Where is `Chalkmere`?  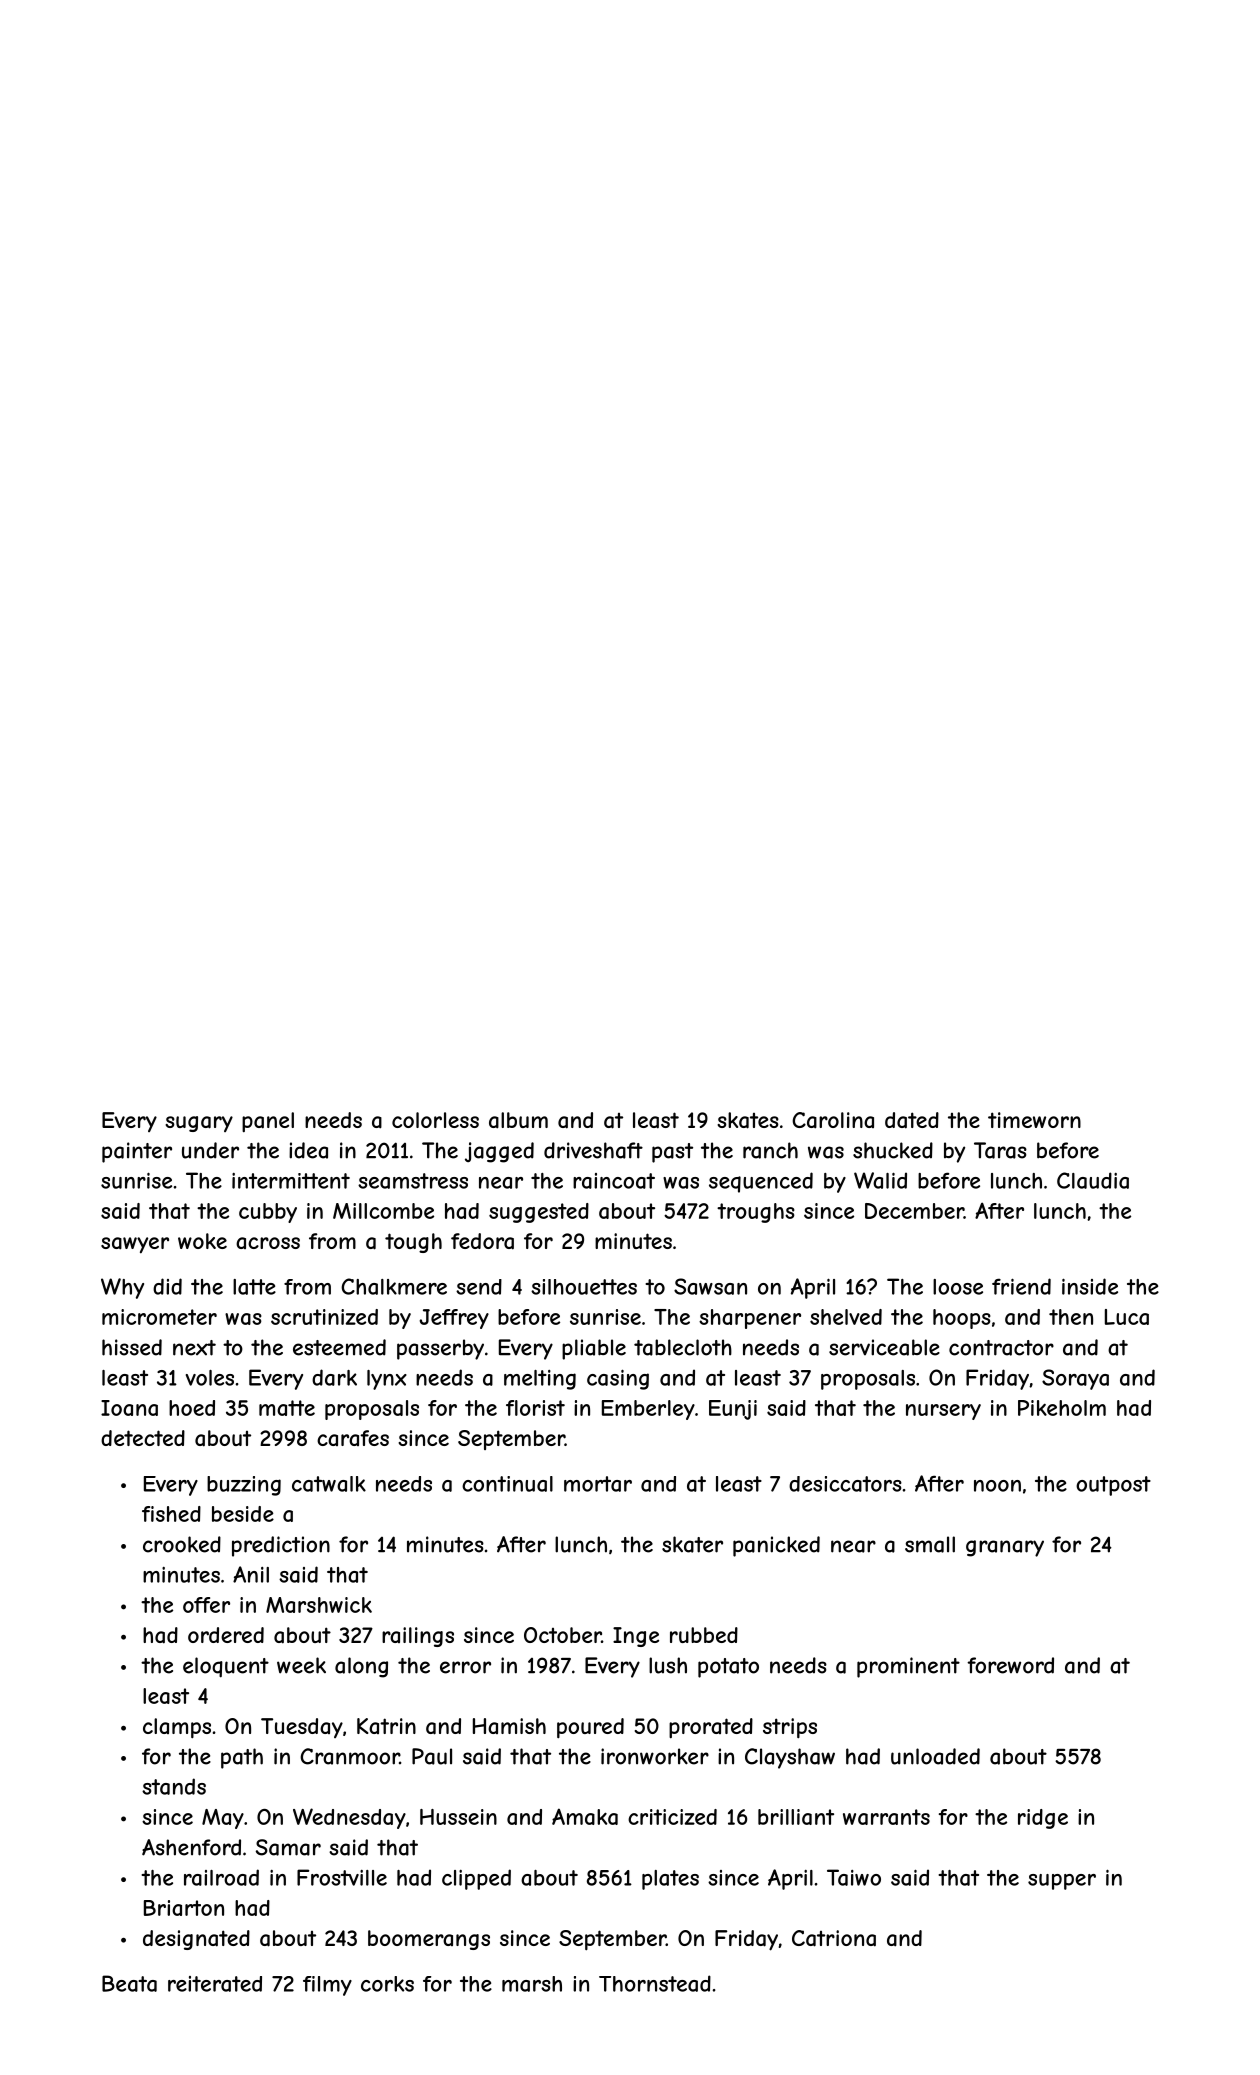 Chalkmere is located at coordinates (394, 1286).
